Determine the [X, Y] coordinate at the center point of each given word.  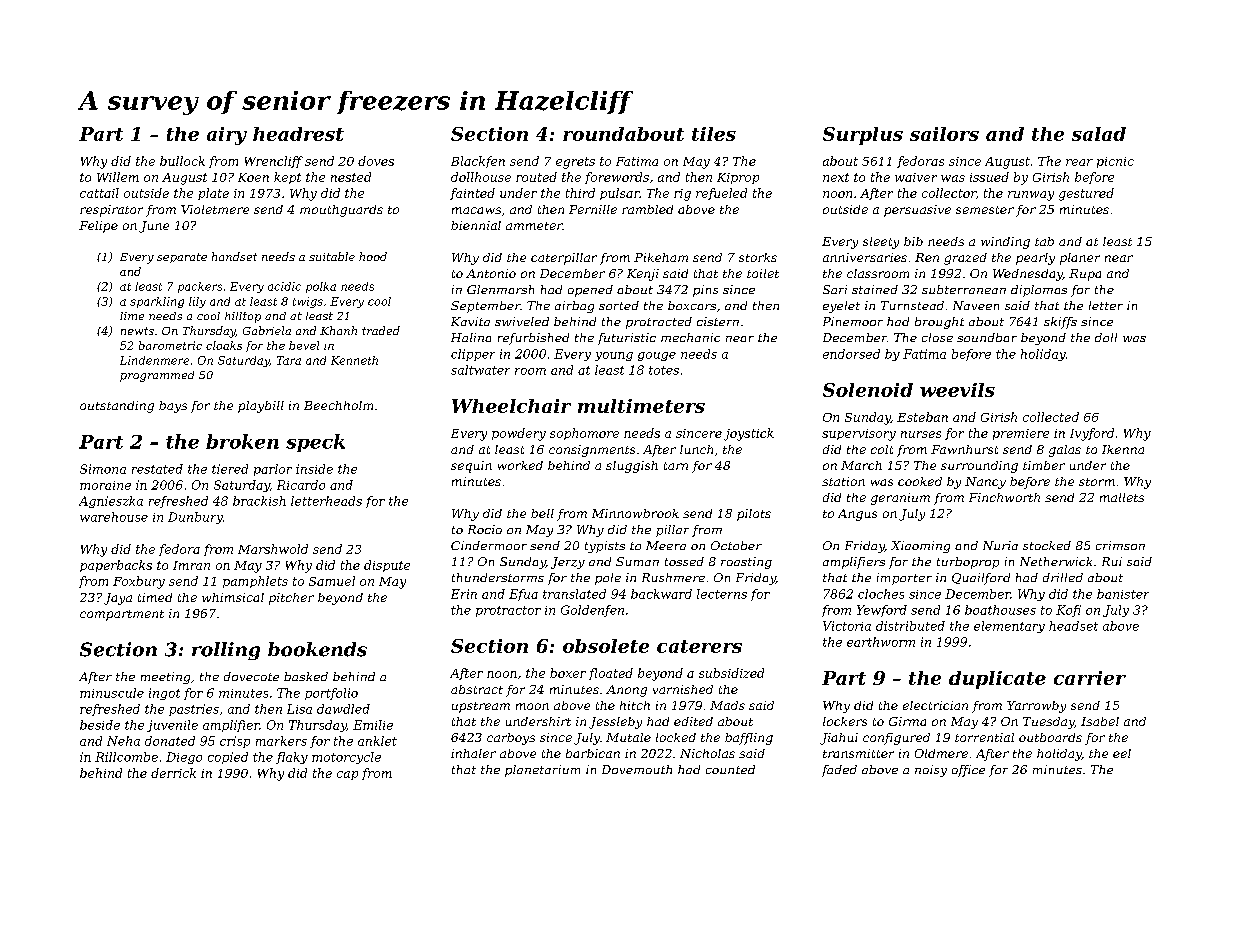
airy [227, 136]
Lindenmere [154, 360]
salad [1099, 134]
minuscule [112, 693]
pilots [754, 515]
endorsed [851, 354]
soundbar [987, 337]
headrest [298, 134]
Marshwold [273, 549]
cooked [920, 481]
